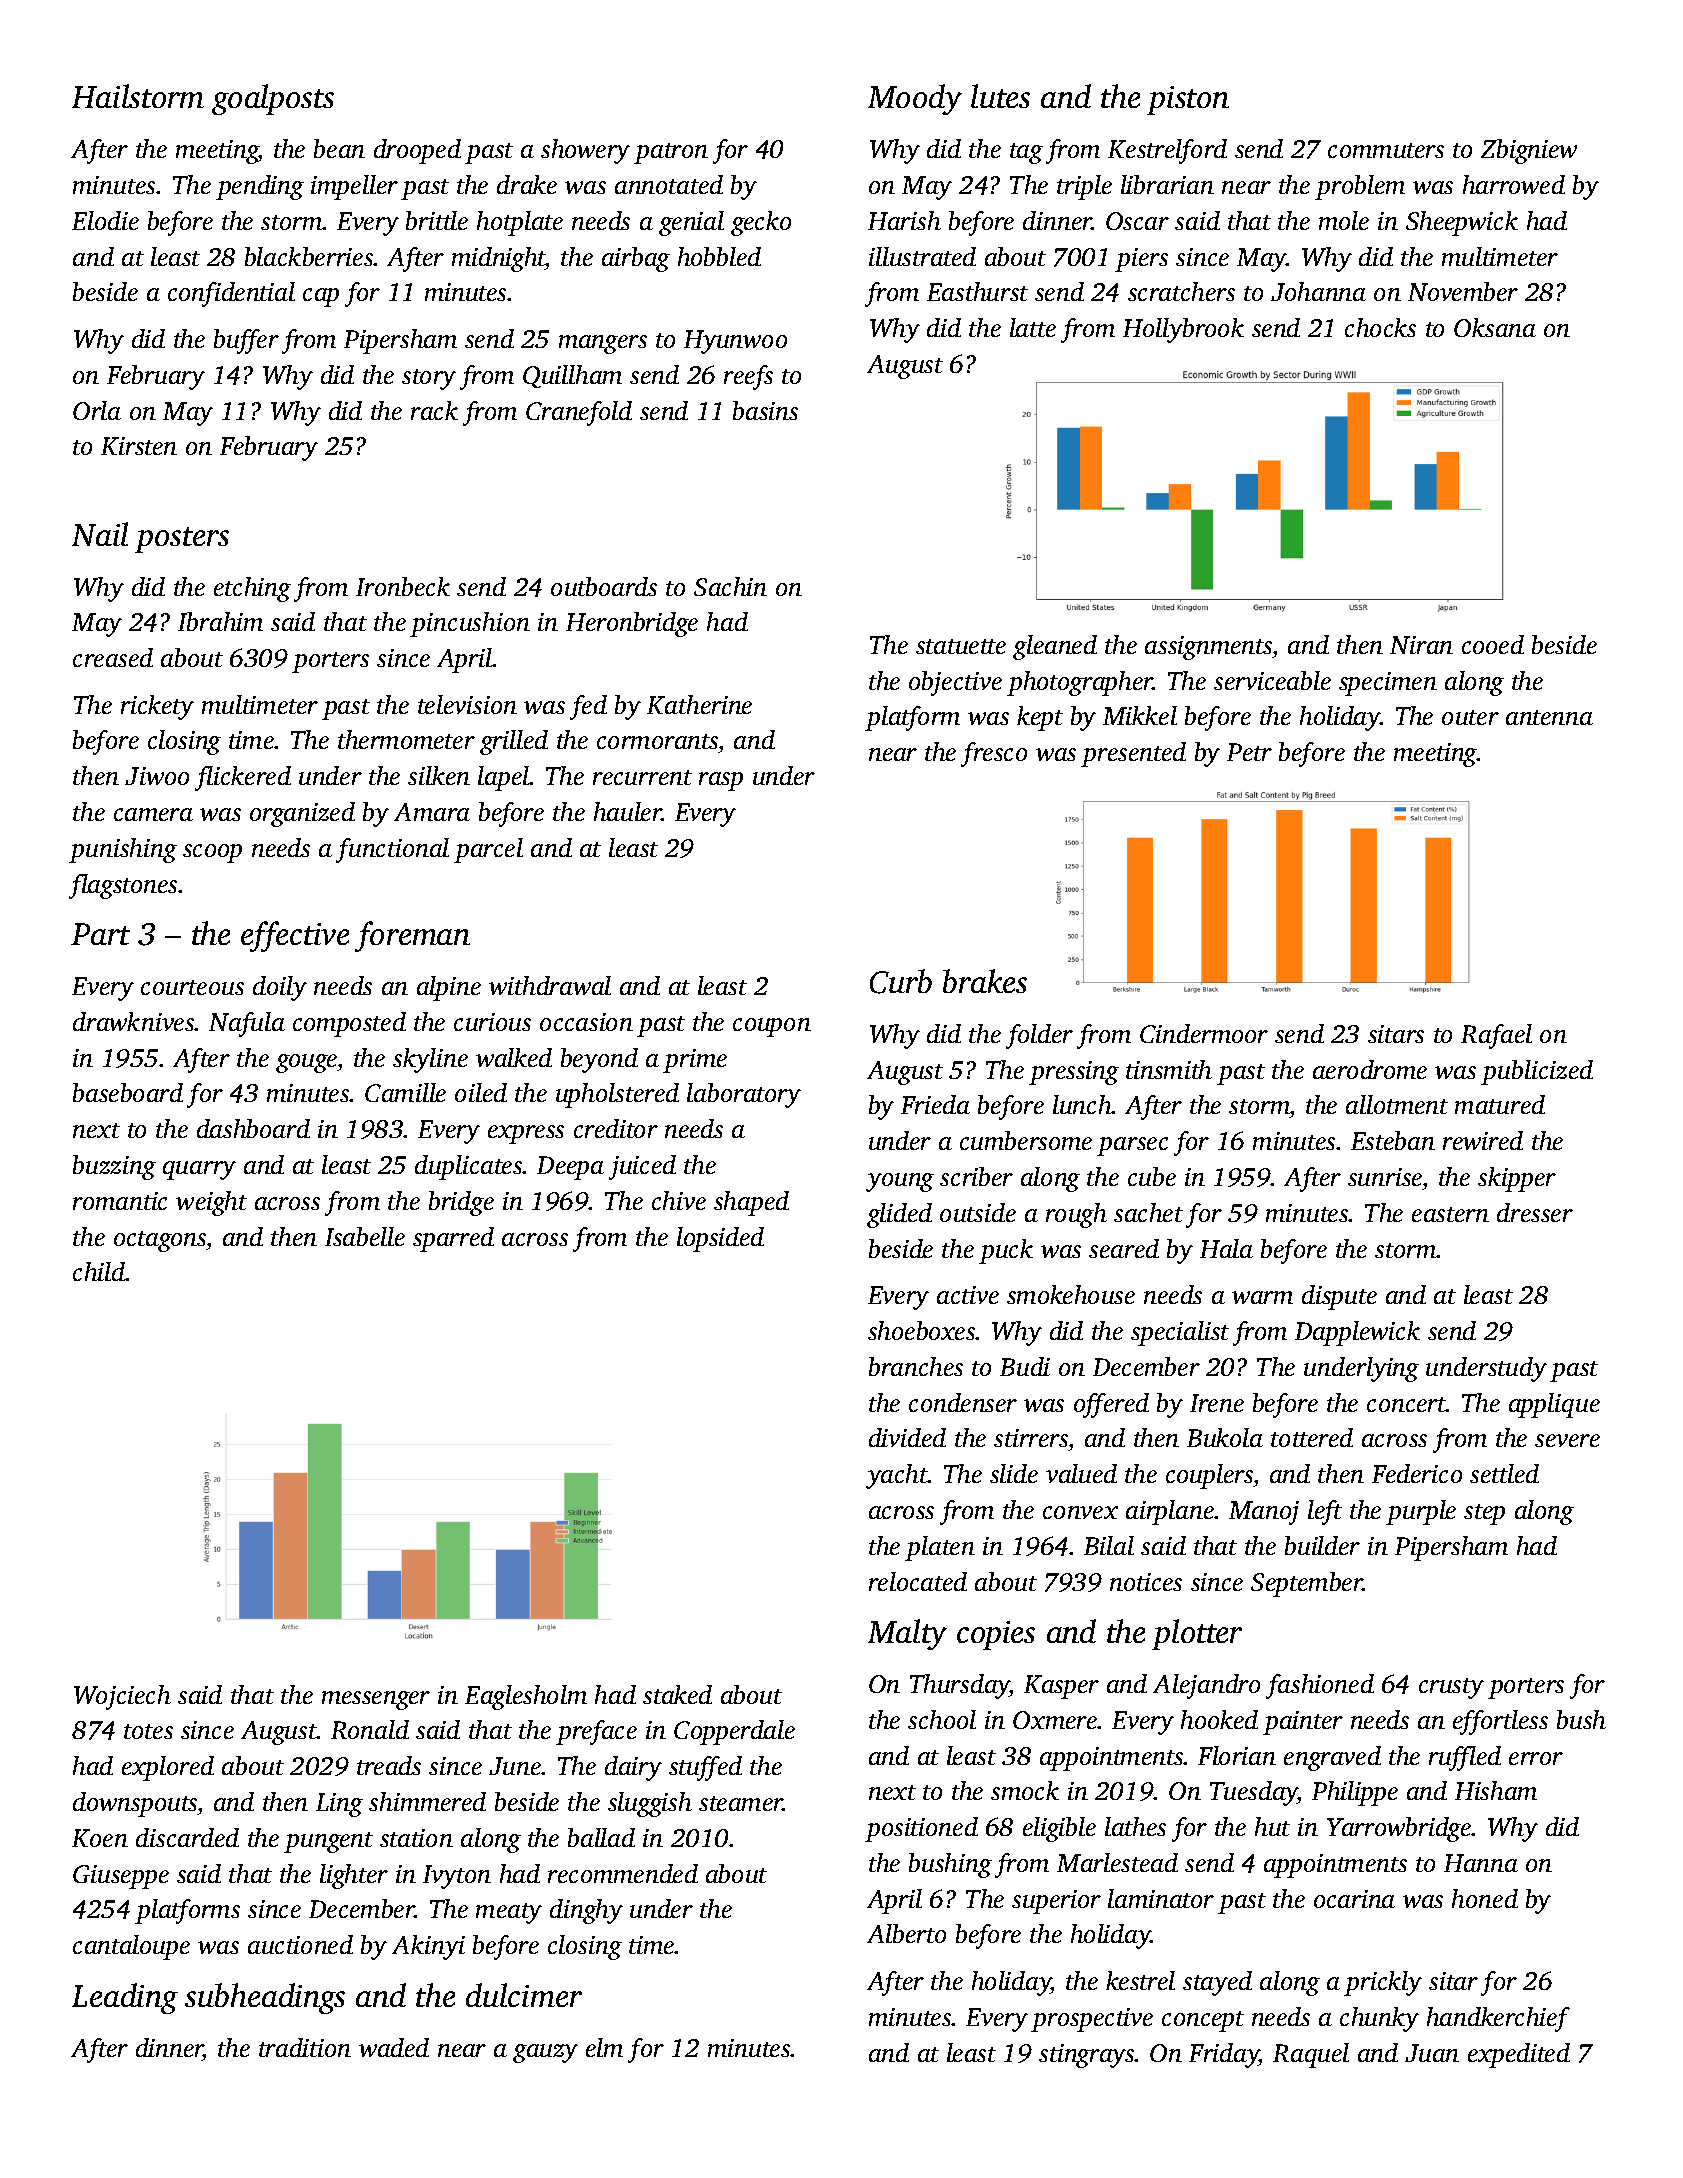 The width and height of the screenshot is (1683, 2178). Describe the element at coordinates (1188, 100) in the screenshot. I see `piston` at that location.
